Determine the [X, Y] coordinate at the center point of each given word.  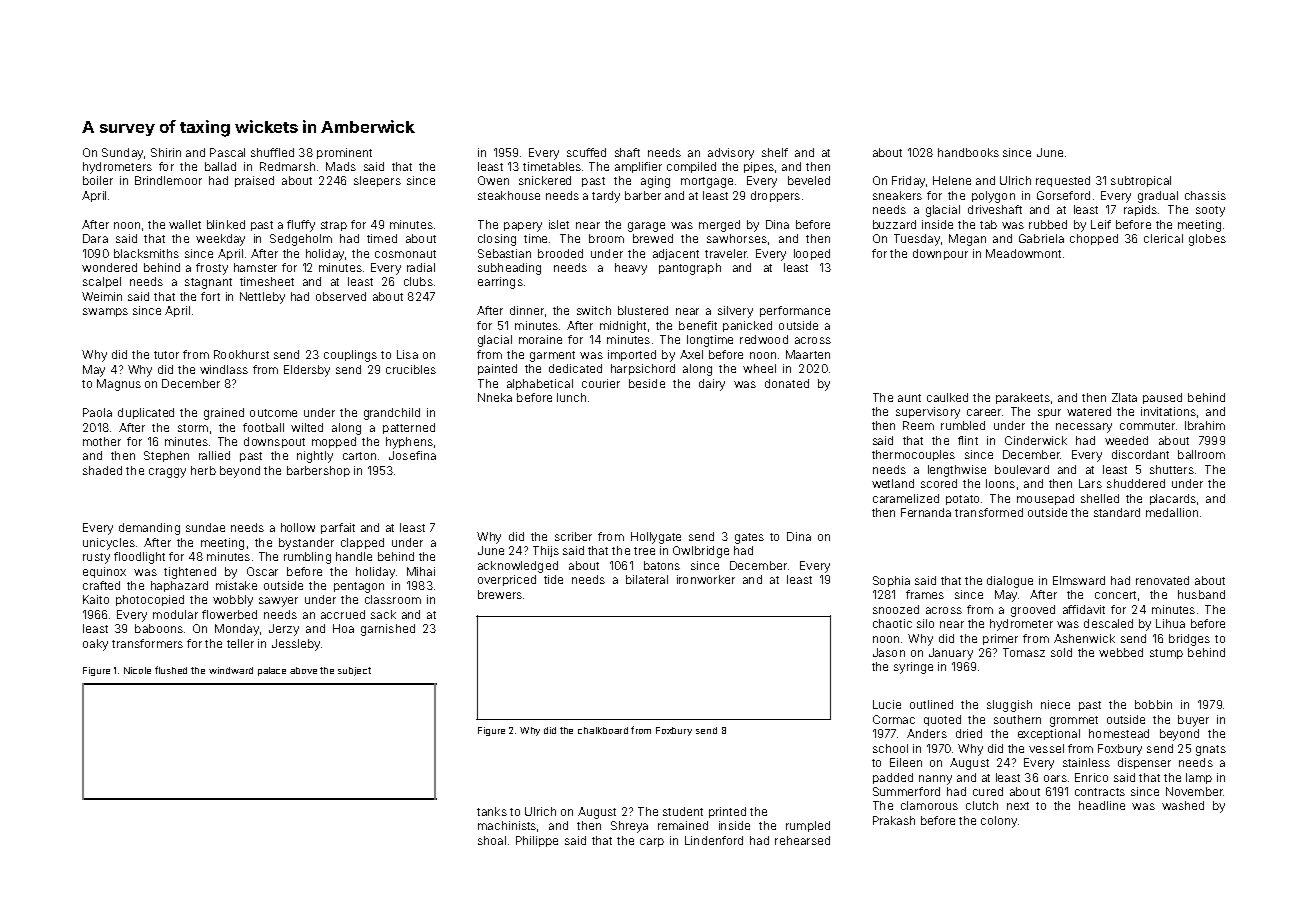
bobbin [1153, 704]
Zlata [1124, 397]
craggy [167, 473]
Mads [341, 166]
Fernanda [926, 512]
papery [523, 227]
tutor [166, 355]
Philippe [537, 841]
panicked [747, 326]
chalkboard [603, 730]
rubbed [1048, 224]
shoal [492, 840]
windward [231, 670]
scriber [573, 536]
